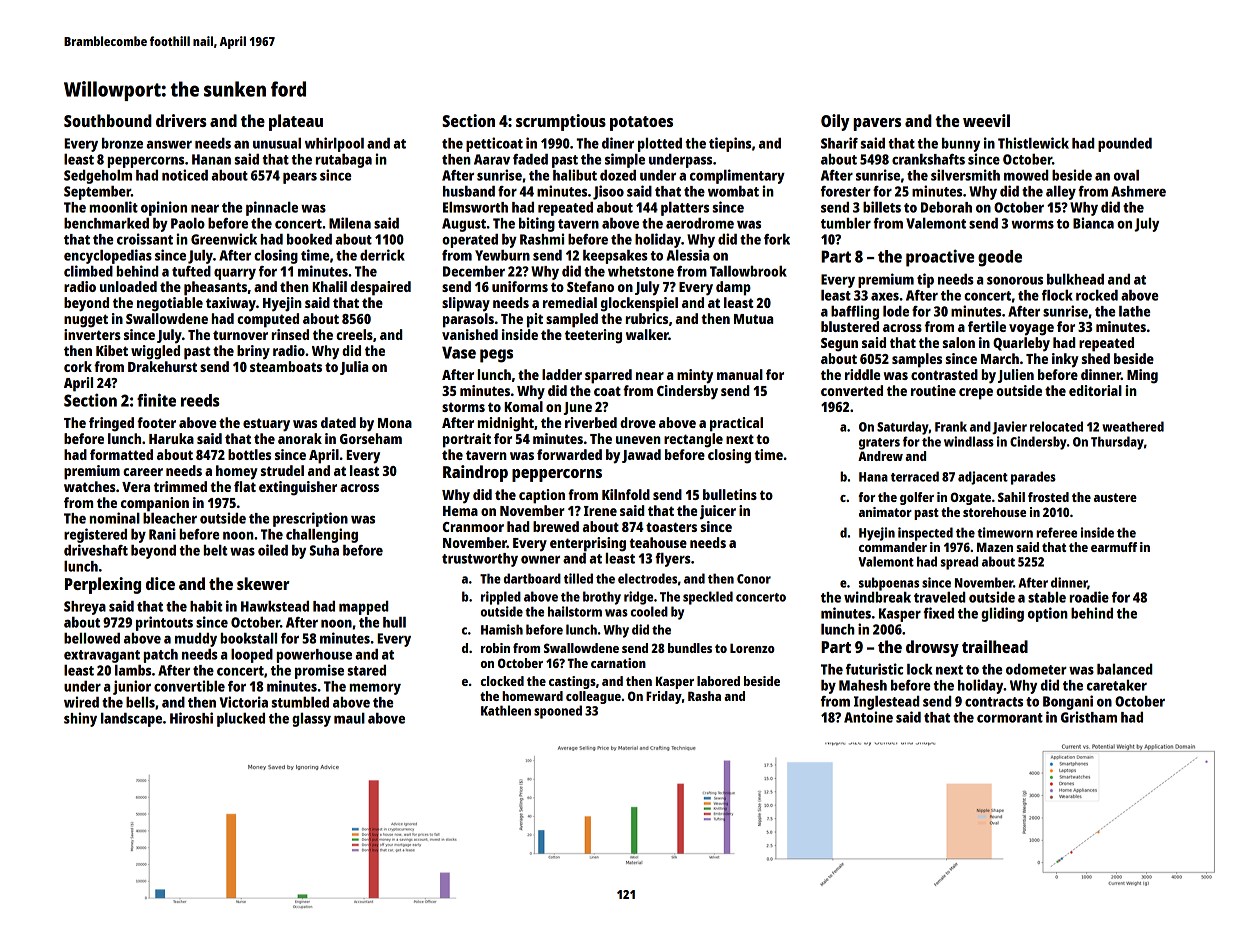 The height and width of the screenshot is (952, 1233). Describe the element at coordinates (1095, 390) in the screenshot. I see `editorial` at that location.
